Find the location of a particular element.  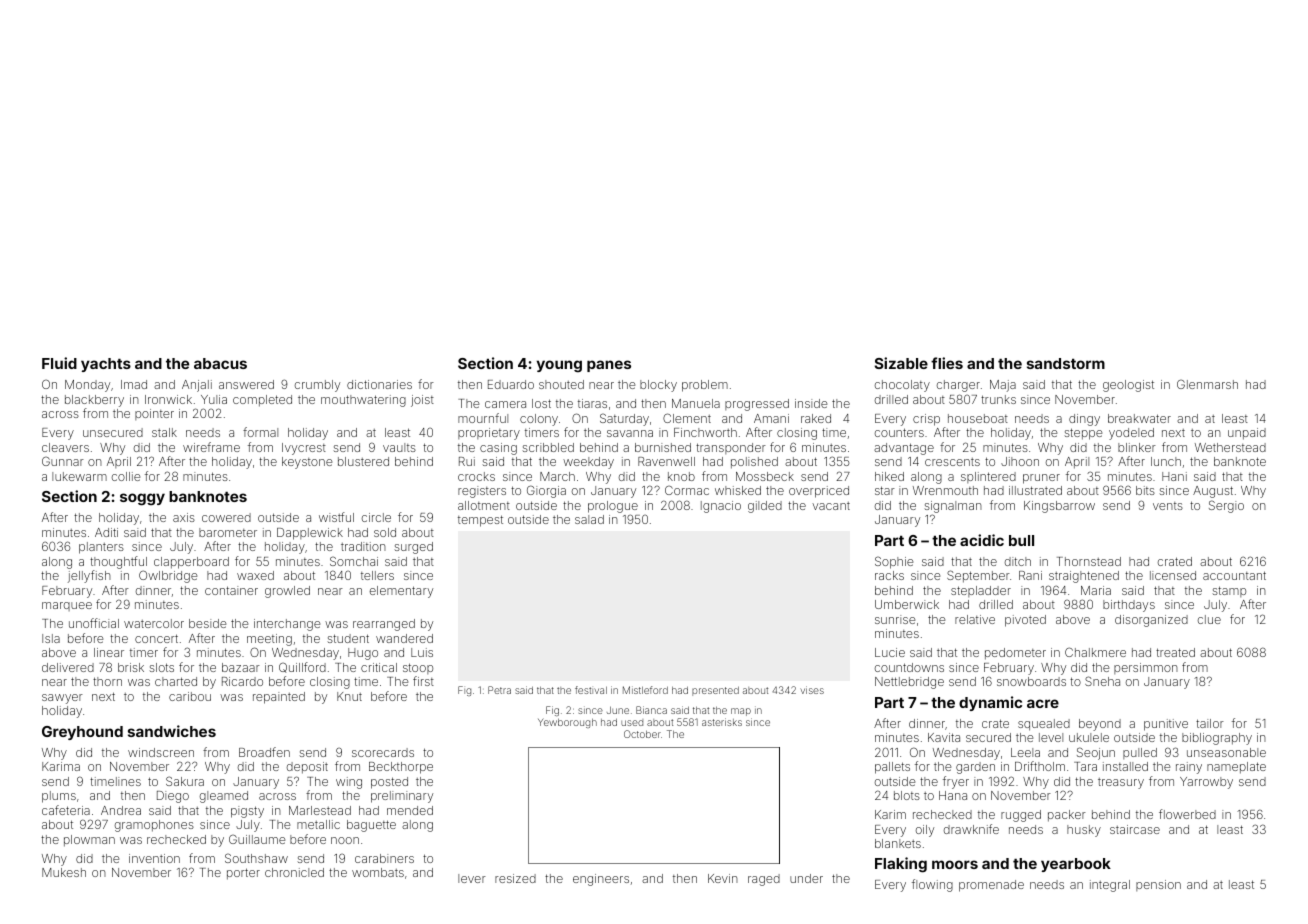

sandstorm is located at coordinates (1066, 363).
